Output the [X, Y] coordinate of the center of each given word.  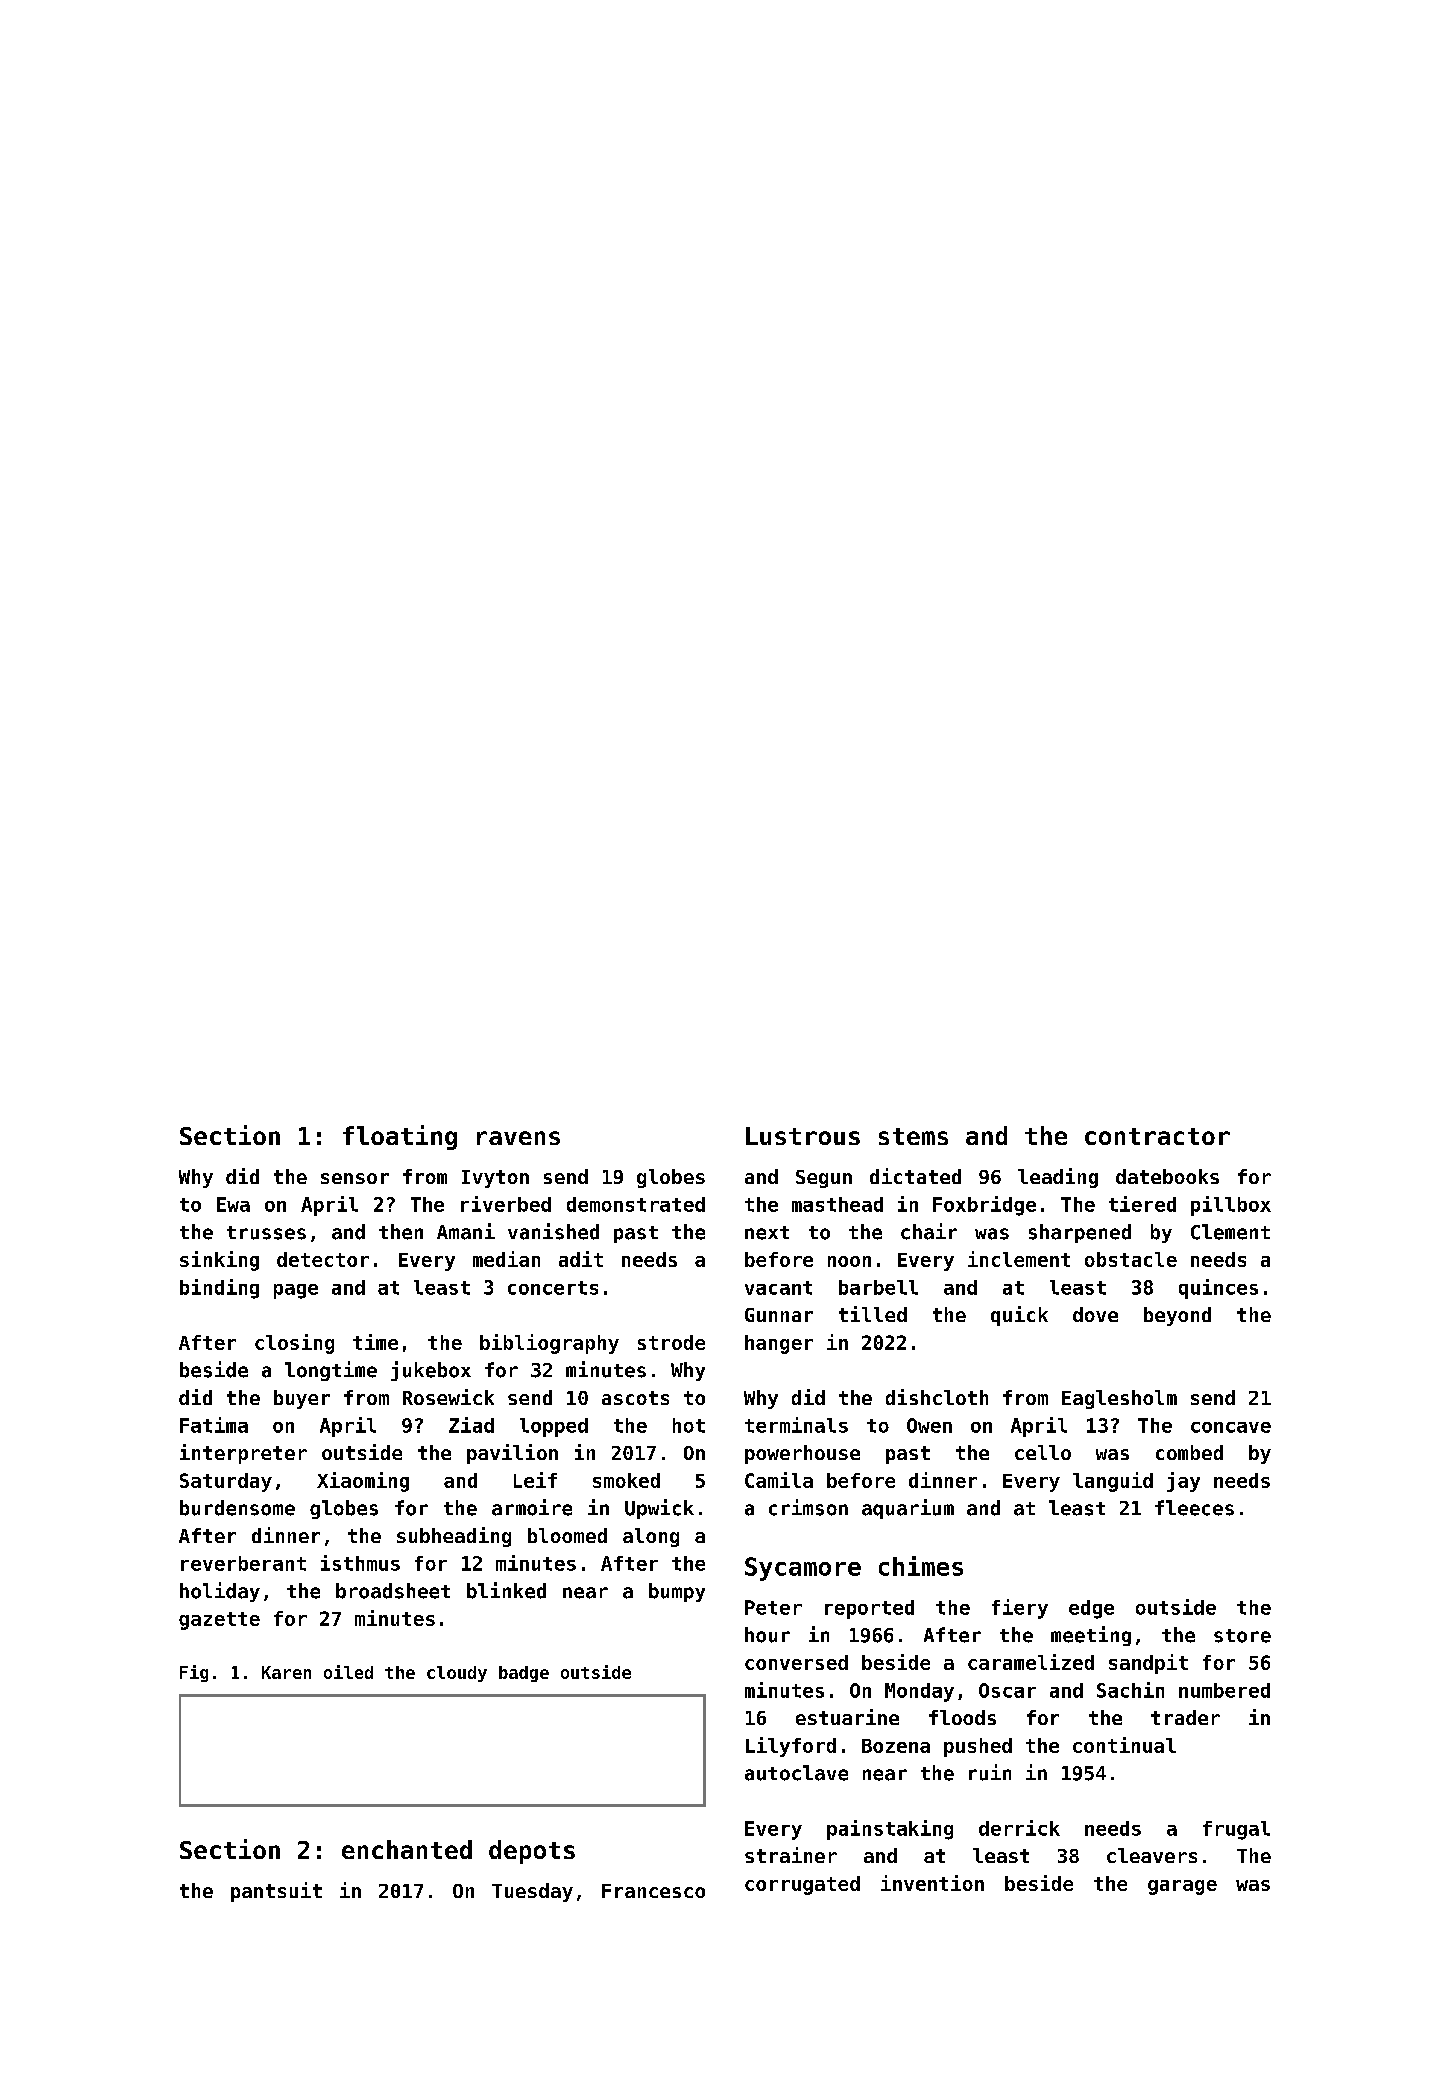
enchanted [407, 1849]
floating [400, 1137]
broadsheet [393, 1591]
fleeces [1194, 1508]
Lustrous [803, 1136]
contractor [1157, 1136]
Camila [779, 1480]
